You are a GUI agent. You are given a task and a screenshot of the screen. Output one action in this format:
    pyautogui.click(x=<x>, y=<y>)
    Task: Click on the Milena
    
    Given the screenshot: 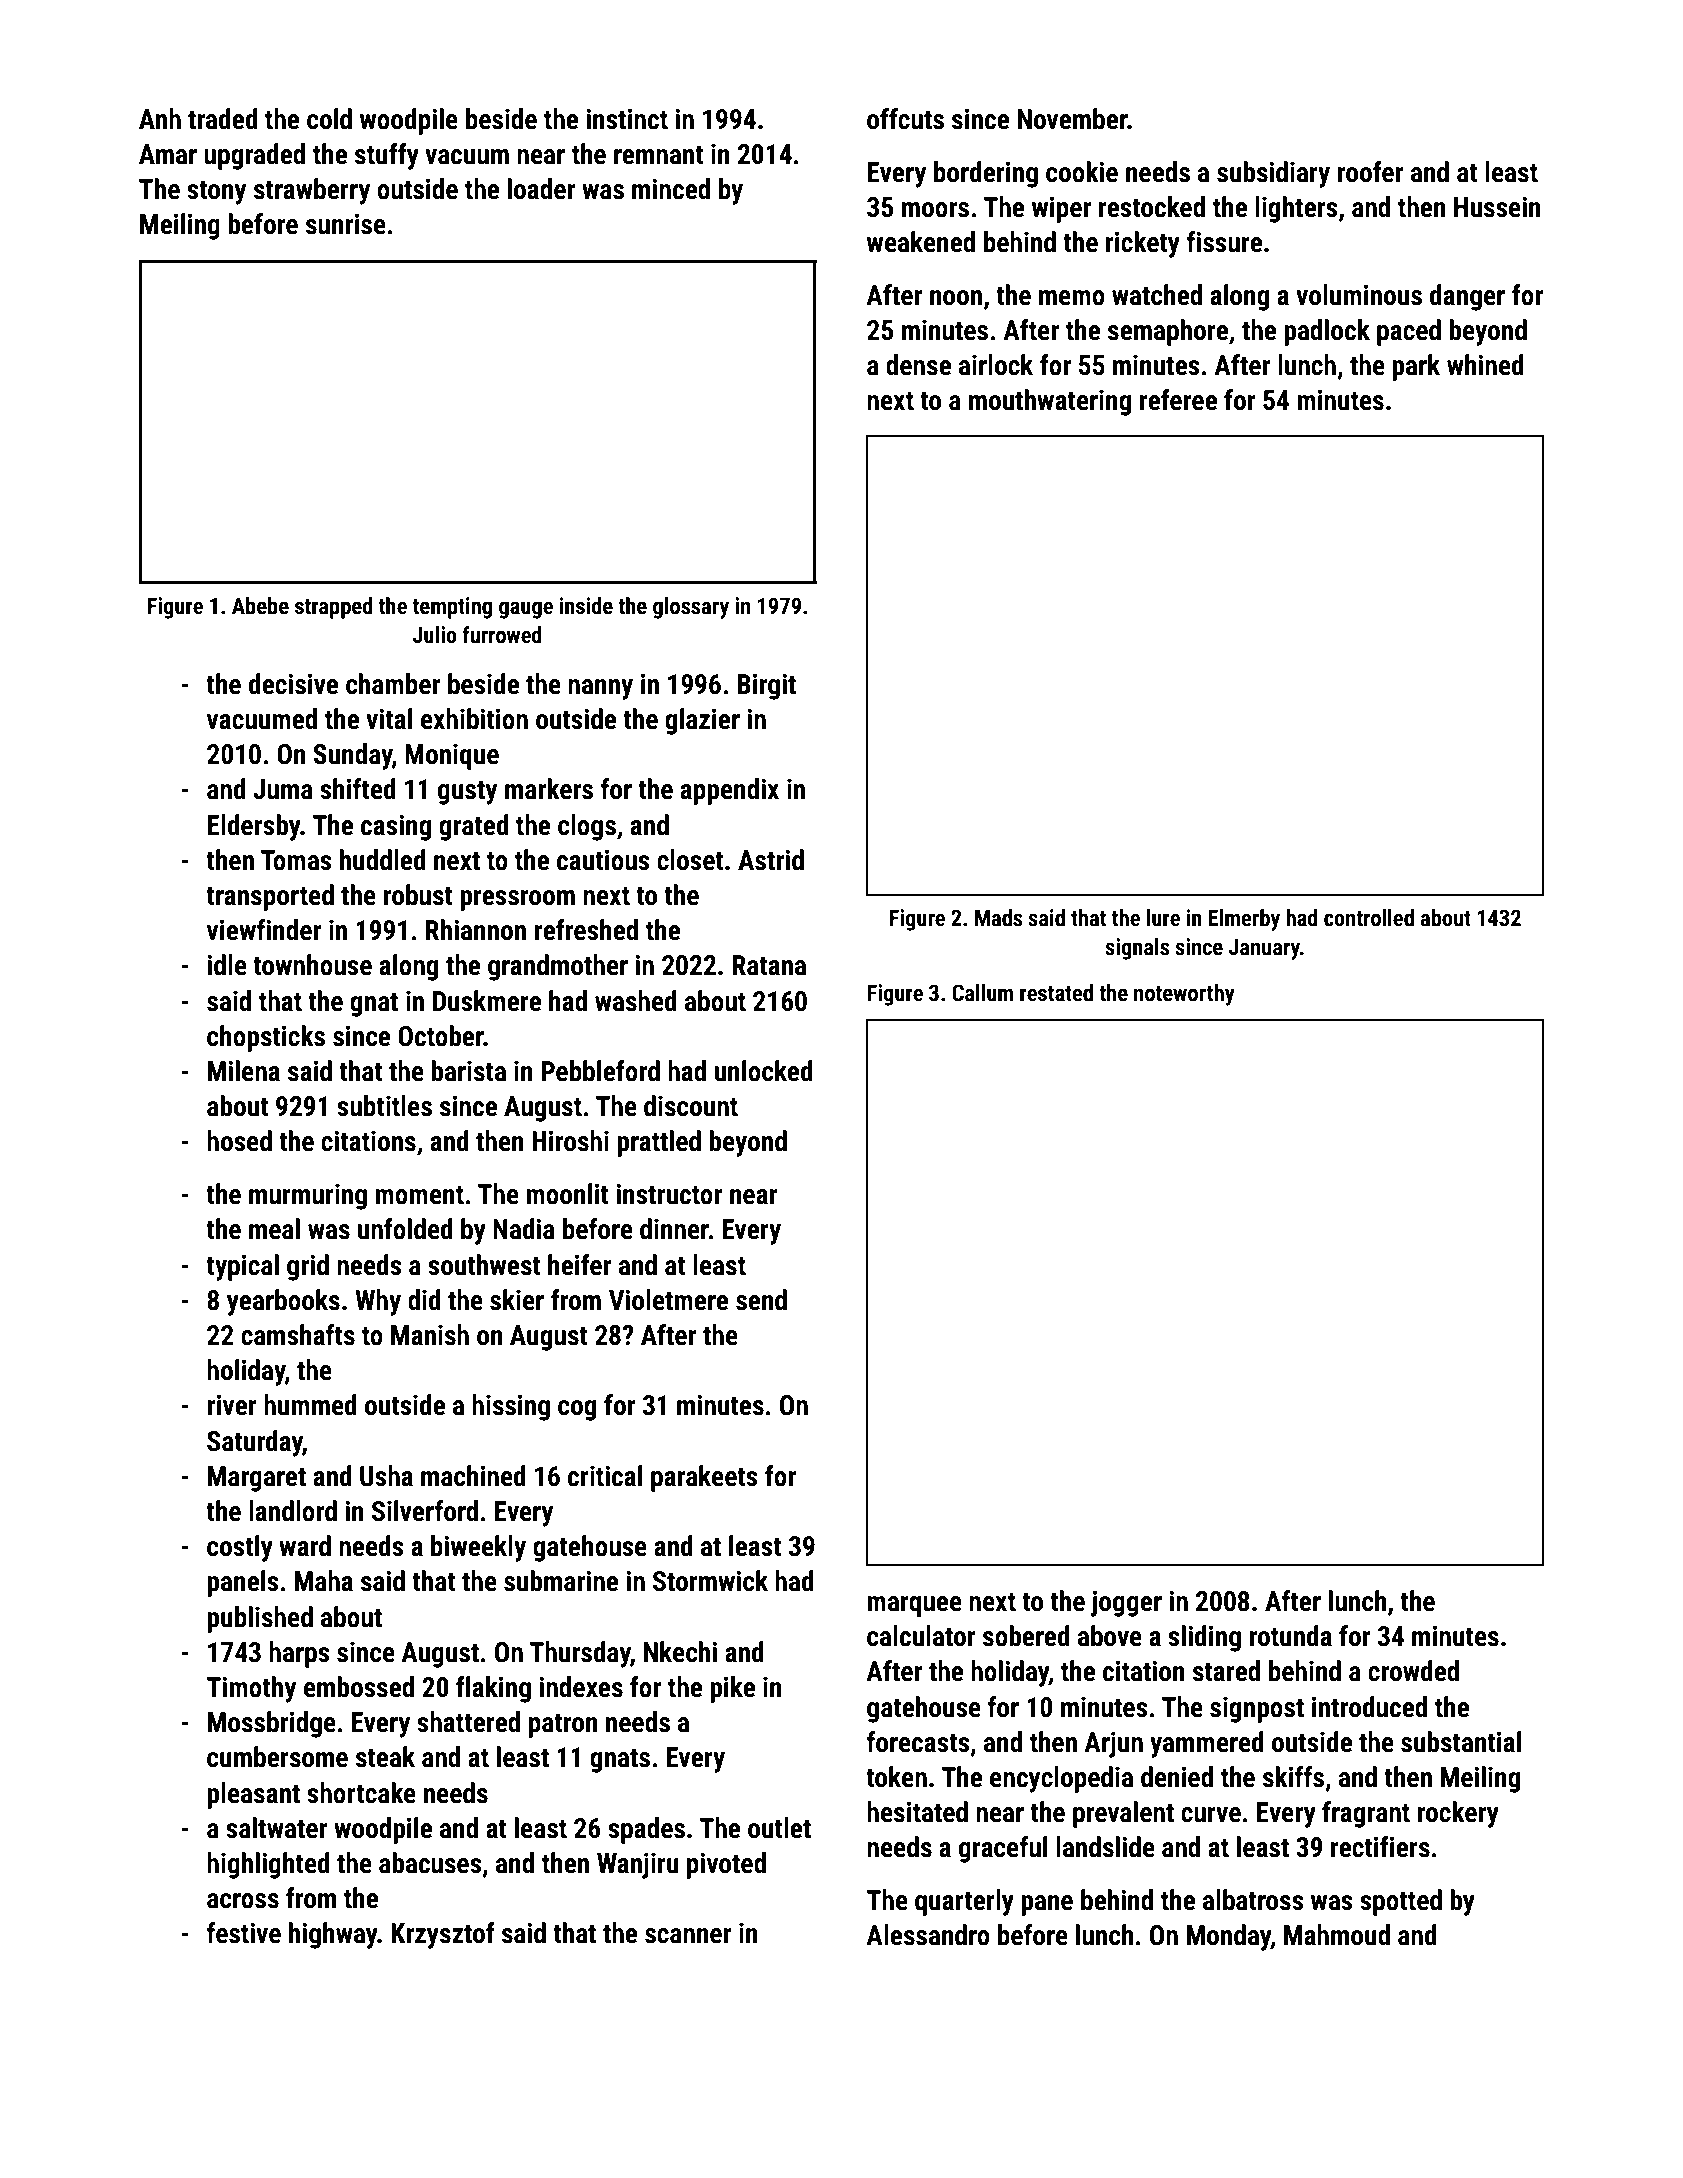 What is the action you would take?
    pyautogui.click(x=244, y=1071)
